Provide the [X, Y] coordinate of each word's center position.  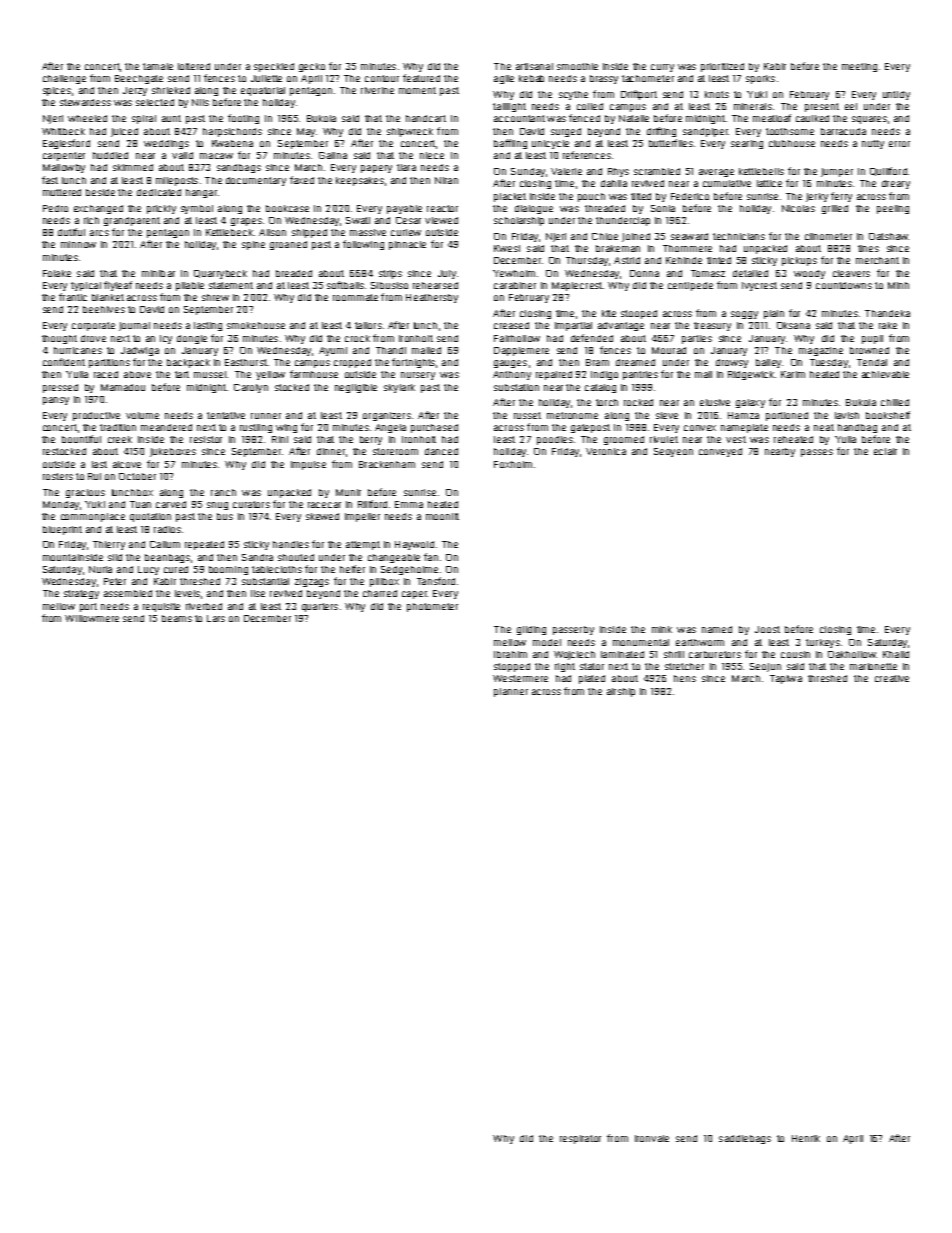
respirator [580, 1139]
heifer [352, 569]
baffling [510, 144]
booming [228, 570]
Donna [644, 273]
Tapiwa [786, 679]
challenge [64, 79]
